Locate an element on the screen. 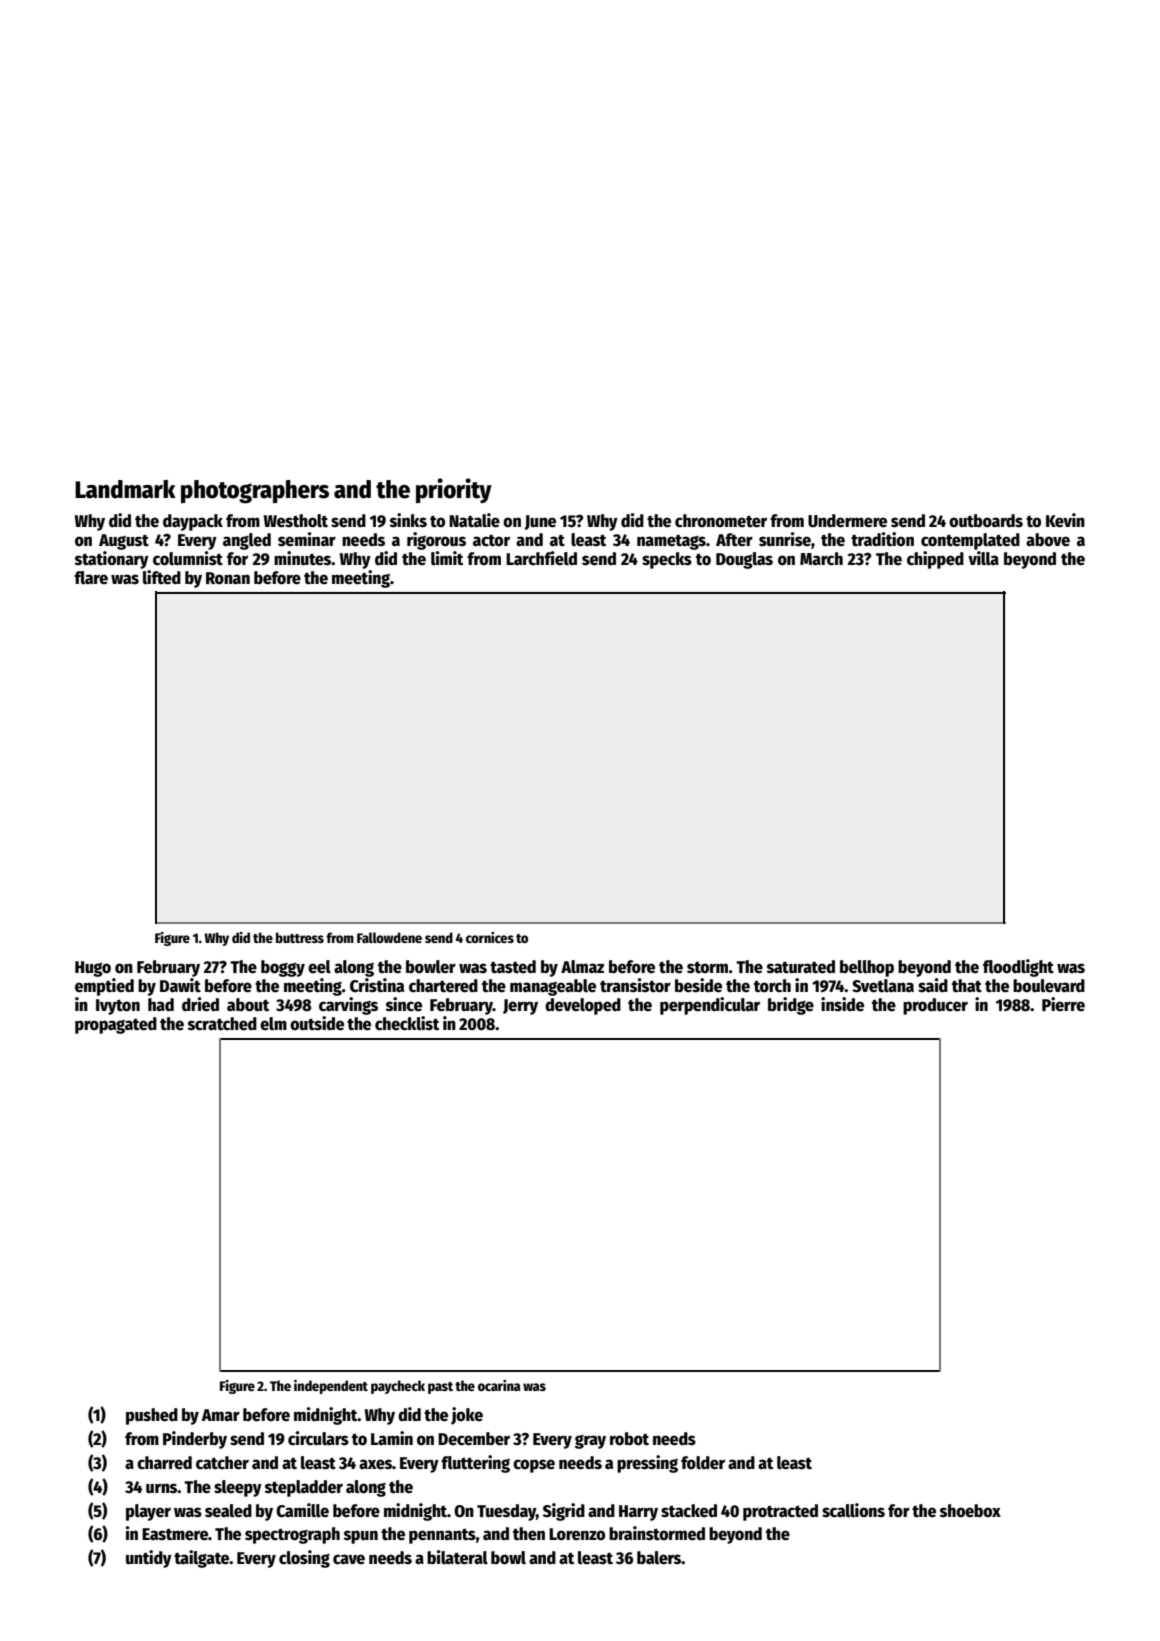  Pierre is located at coordinates (1063, 1004).
